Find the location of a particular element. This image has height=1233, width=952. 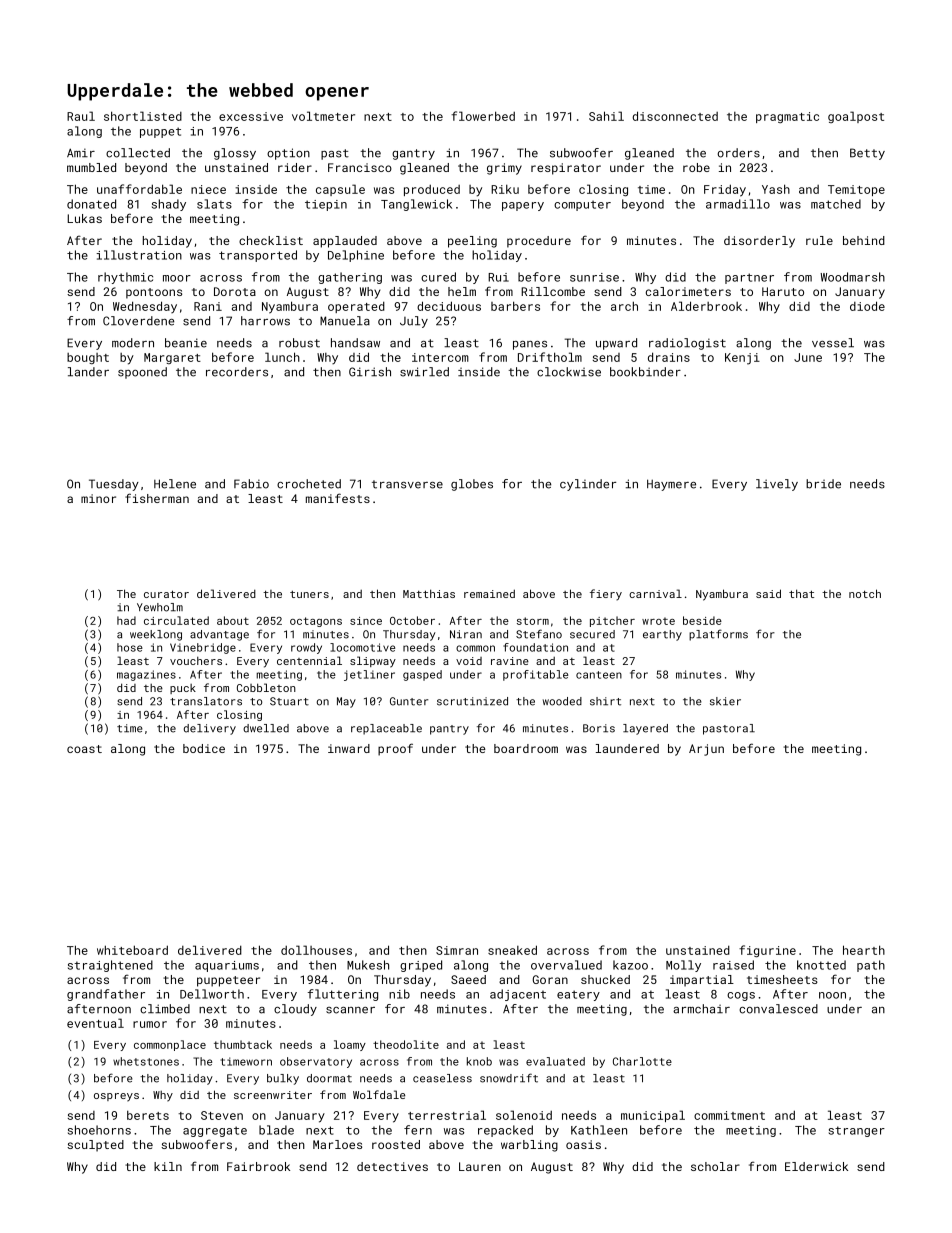

bought is located at coordinates (88, 358).
